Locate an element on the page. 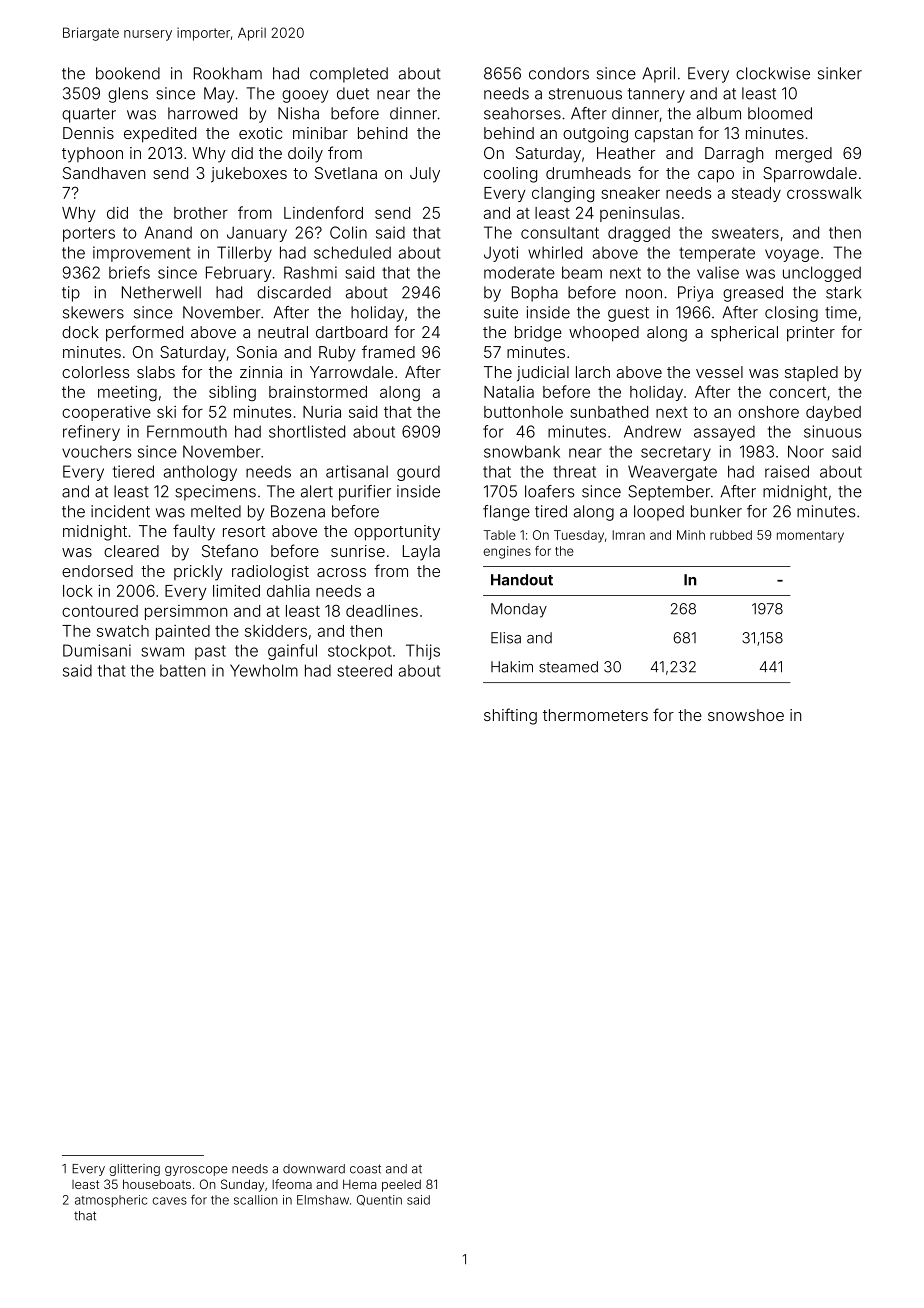  momentary is located at coordinates (810, 537).
